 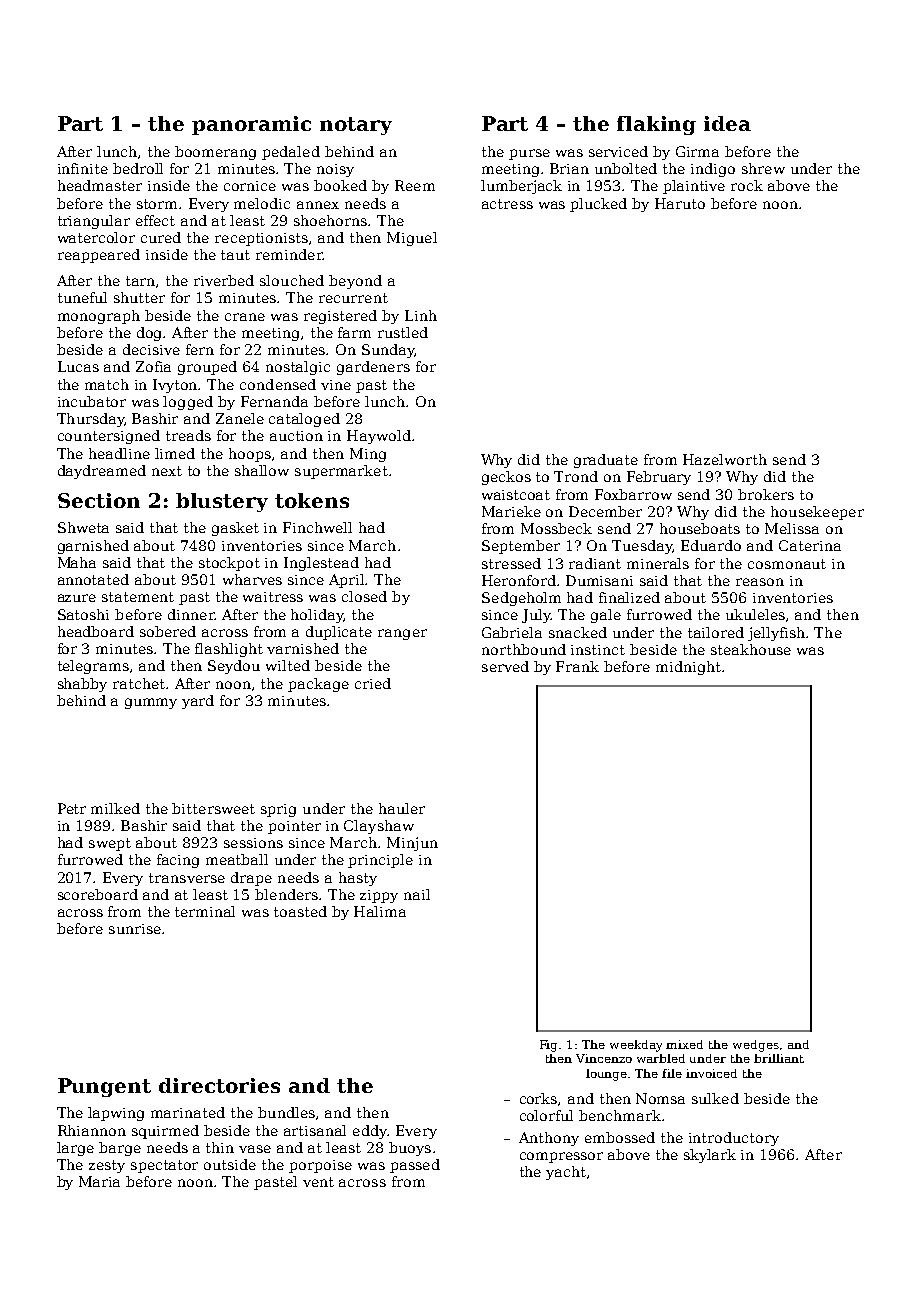 I want to click on yacht, so click(x=566, y=1173).
